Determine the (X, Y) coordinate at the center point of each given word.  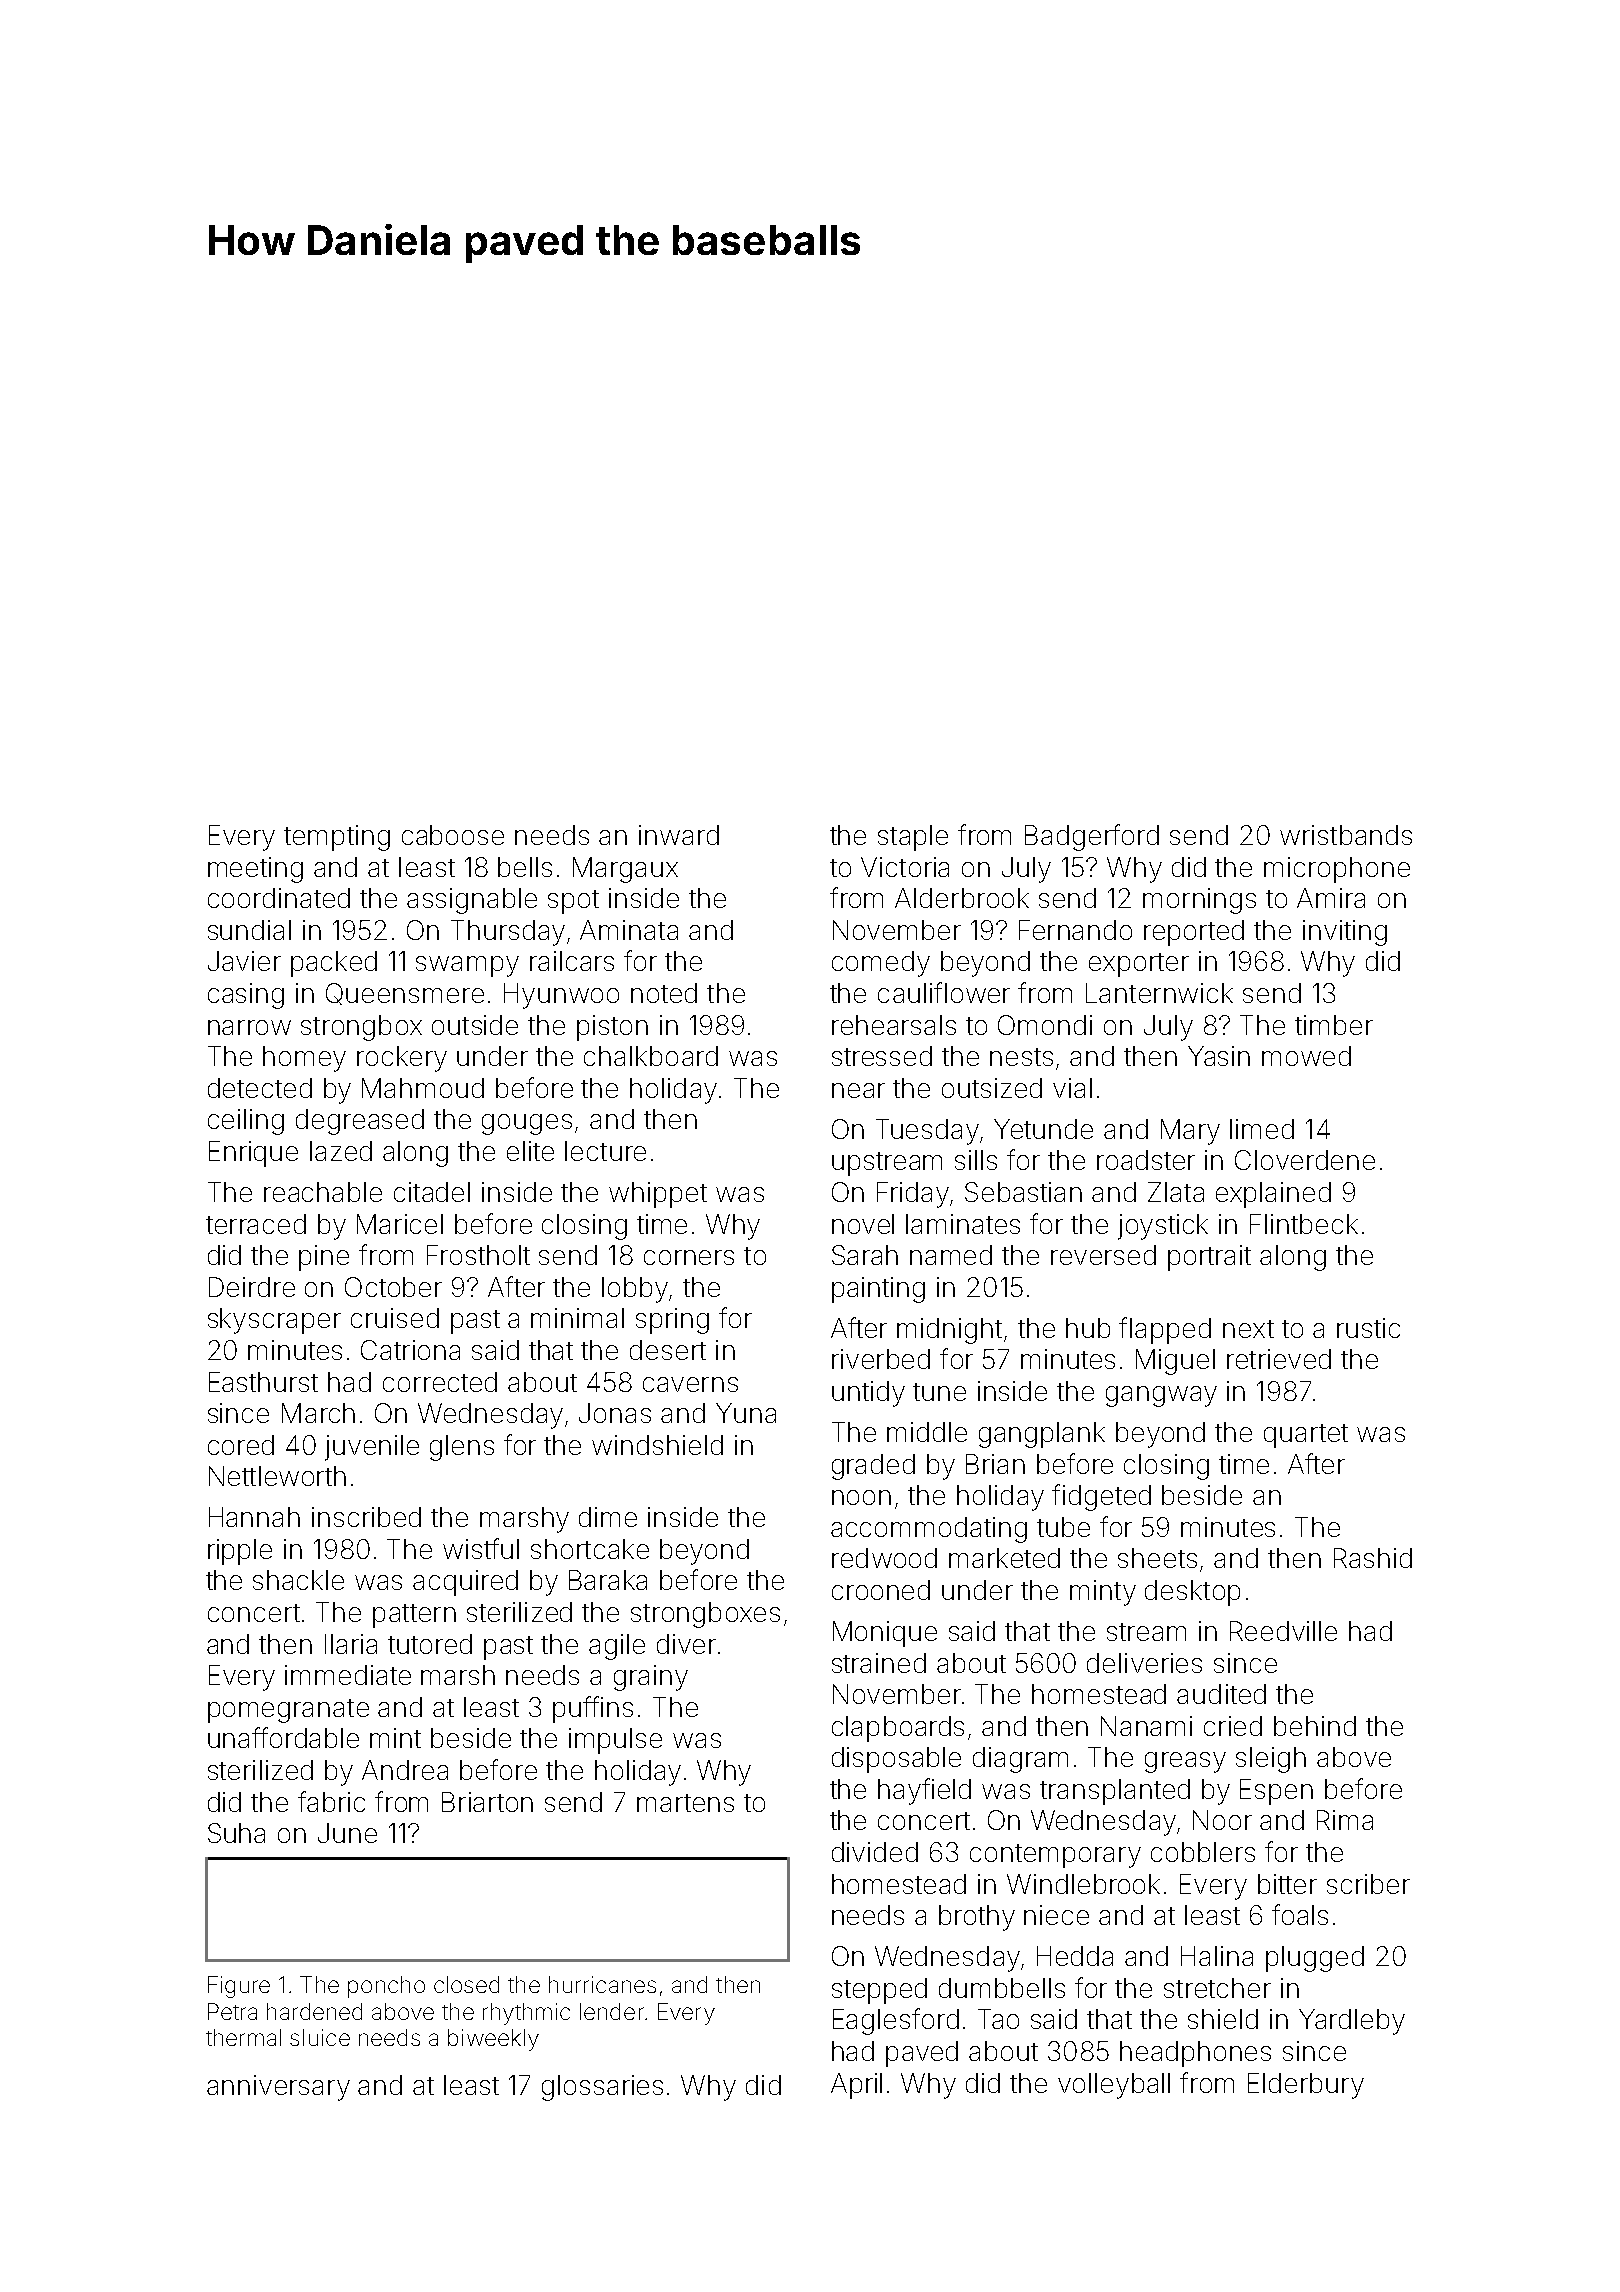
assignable (472, 901)
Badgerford (1092, 837)
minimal (577, 1318)
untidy (868, 1394)
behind (1315, 1726)
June (347, 1833)
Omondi (1045, 1025)
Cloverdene (1305, 1160)
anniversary (278, 2088)
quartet (1306, 1436)
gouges (527, 1124)
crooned (881, 1590)
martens (685, 1803)
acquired (465, 1583)
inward (679, 835)
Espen (1276, 1792)
